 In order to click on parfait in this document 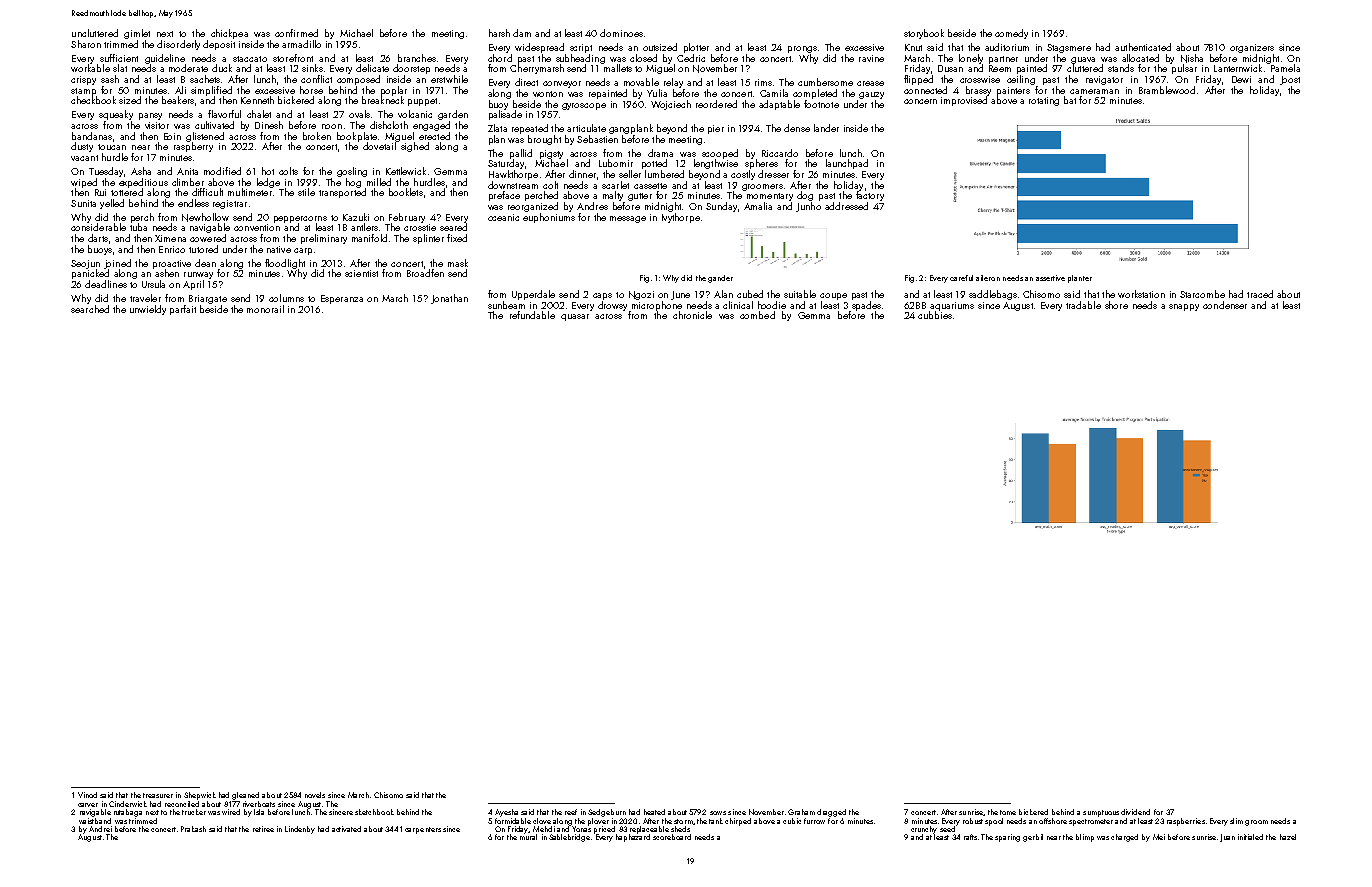, I will do `click(183, 310)`.
